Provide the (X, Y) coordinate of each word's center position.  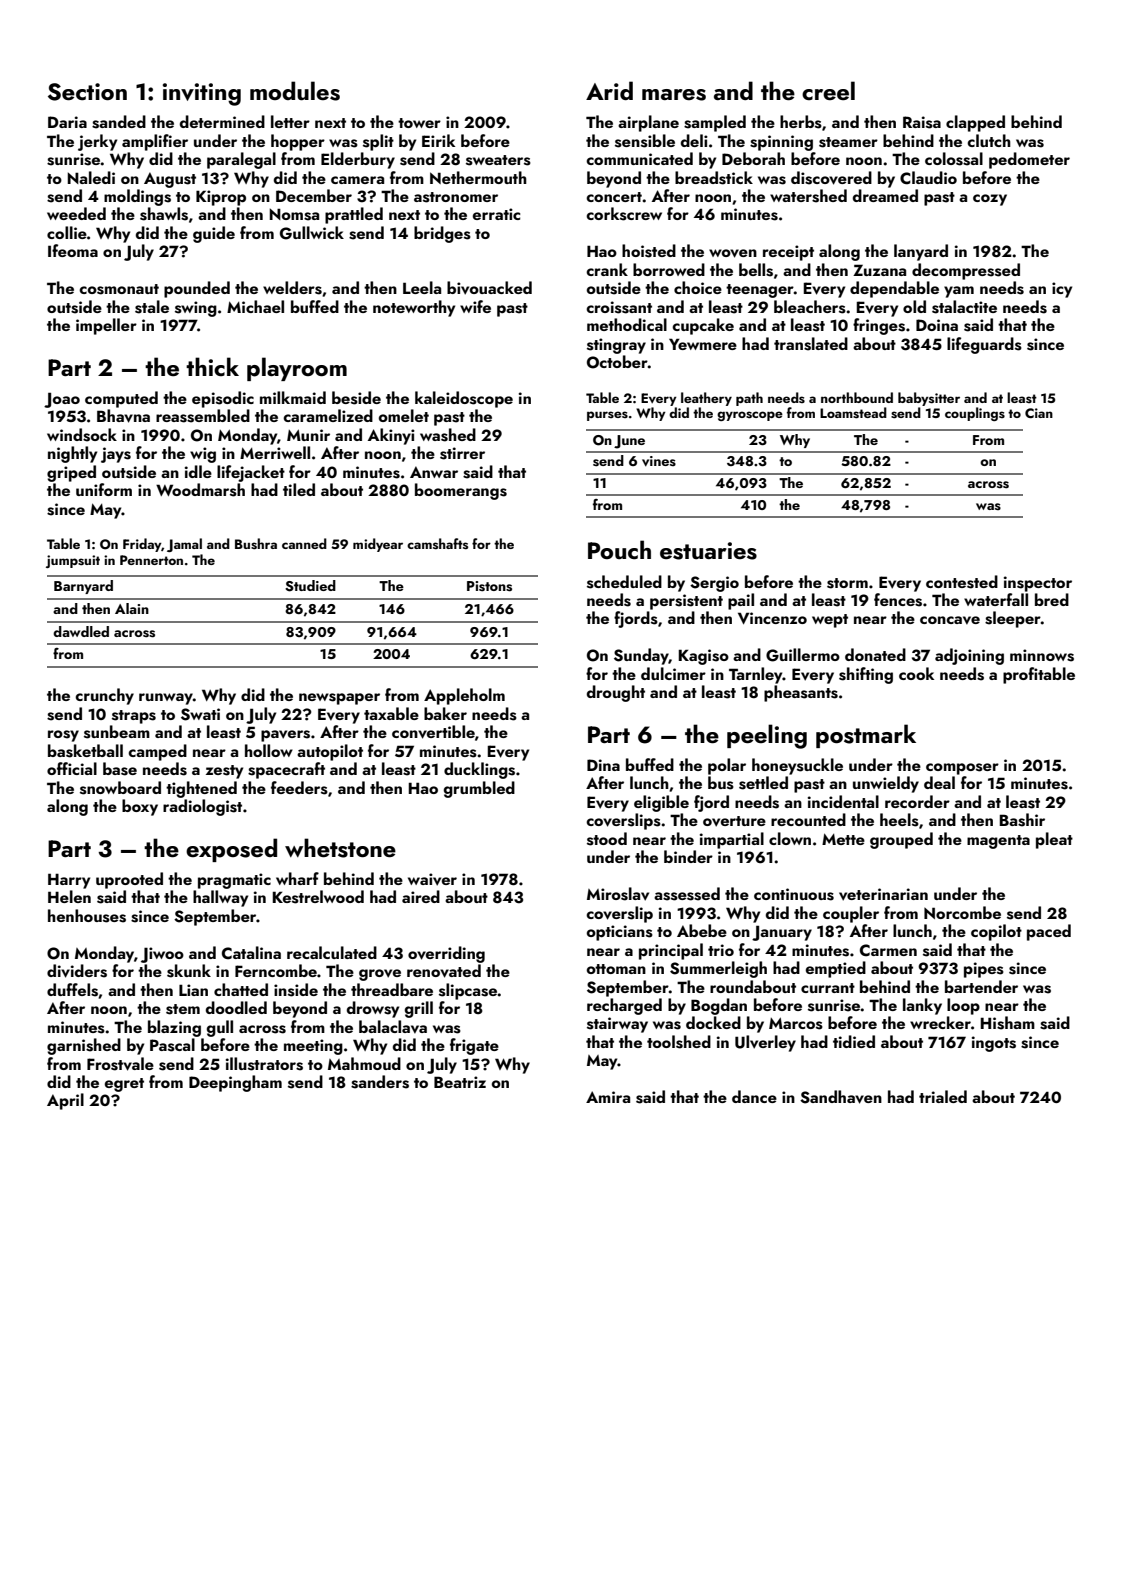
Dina (603, 765)
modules (295, 91)
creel (828, 90)
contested (962, 582)
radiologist (202, 807)
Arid (609, 90)
